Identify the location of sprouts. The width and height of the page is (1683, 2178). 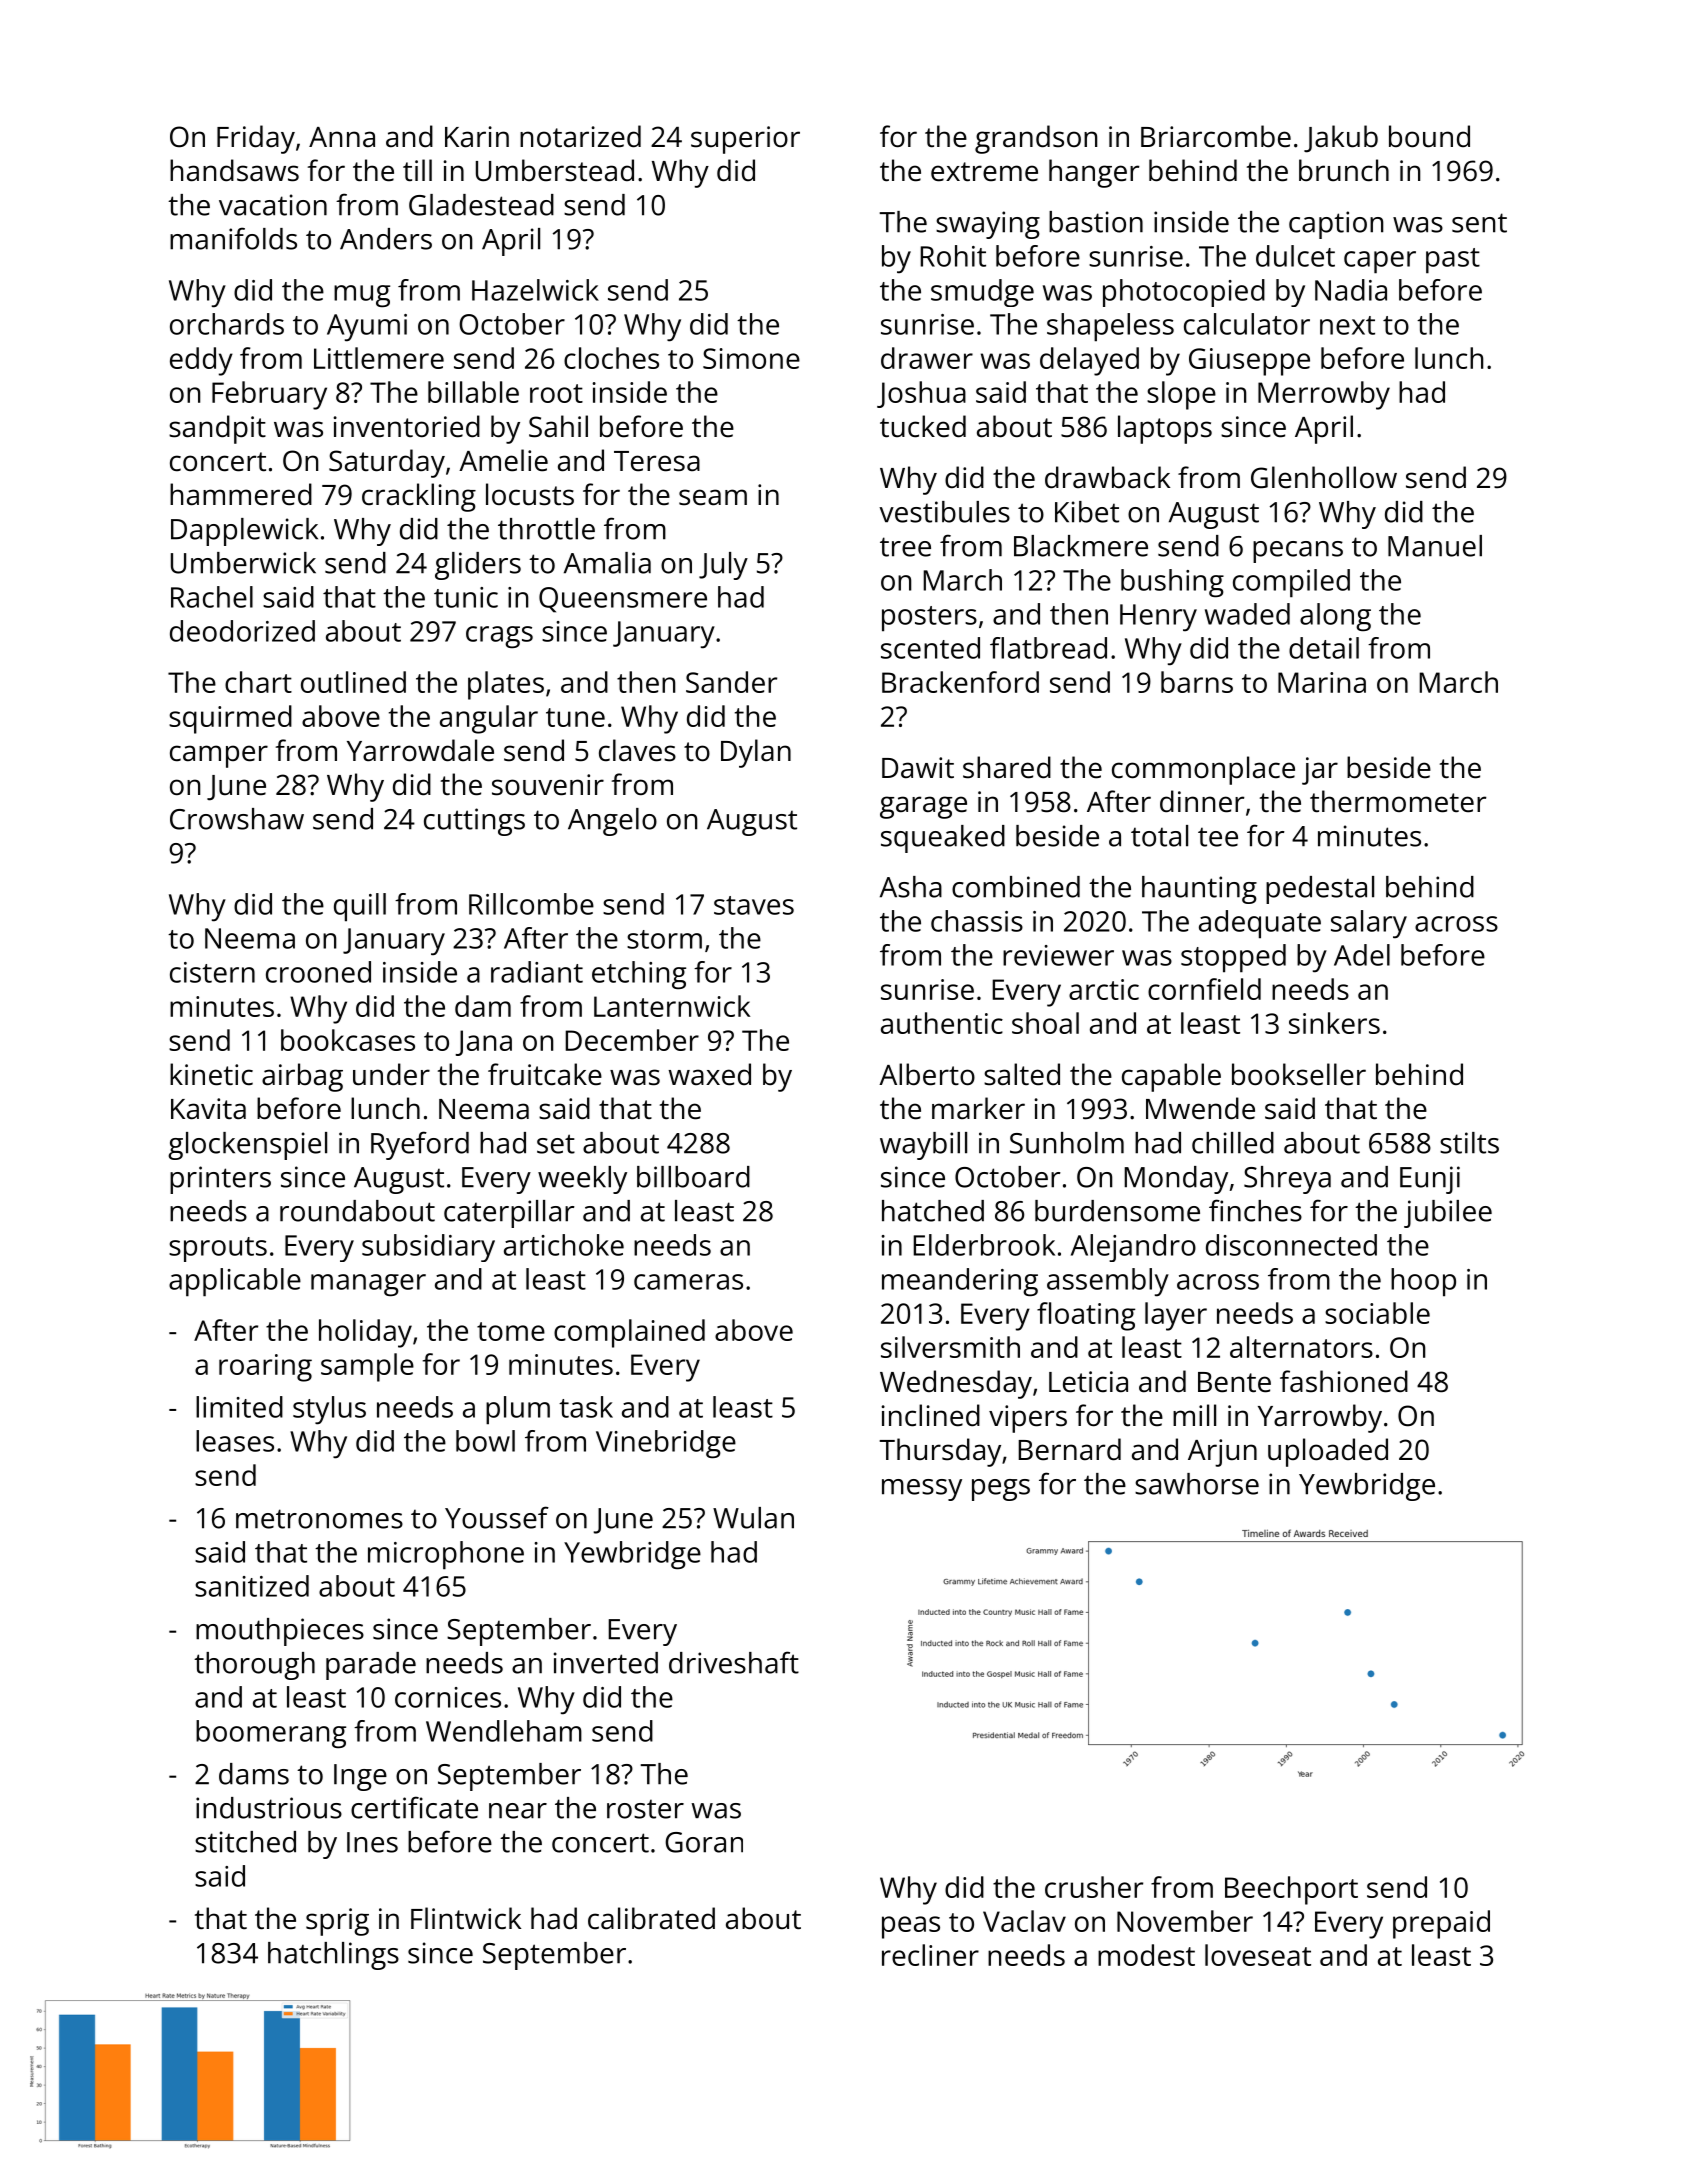
(218, 1249).
